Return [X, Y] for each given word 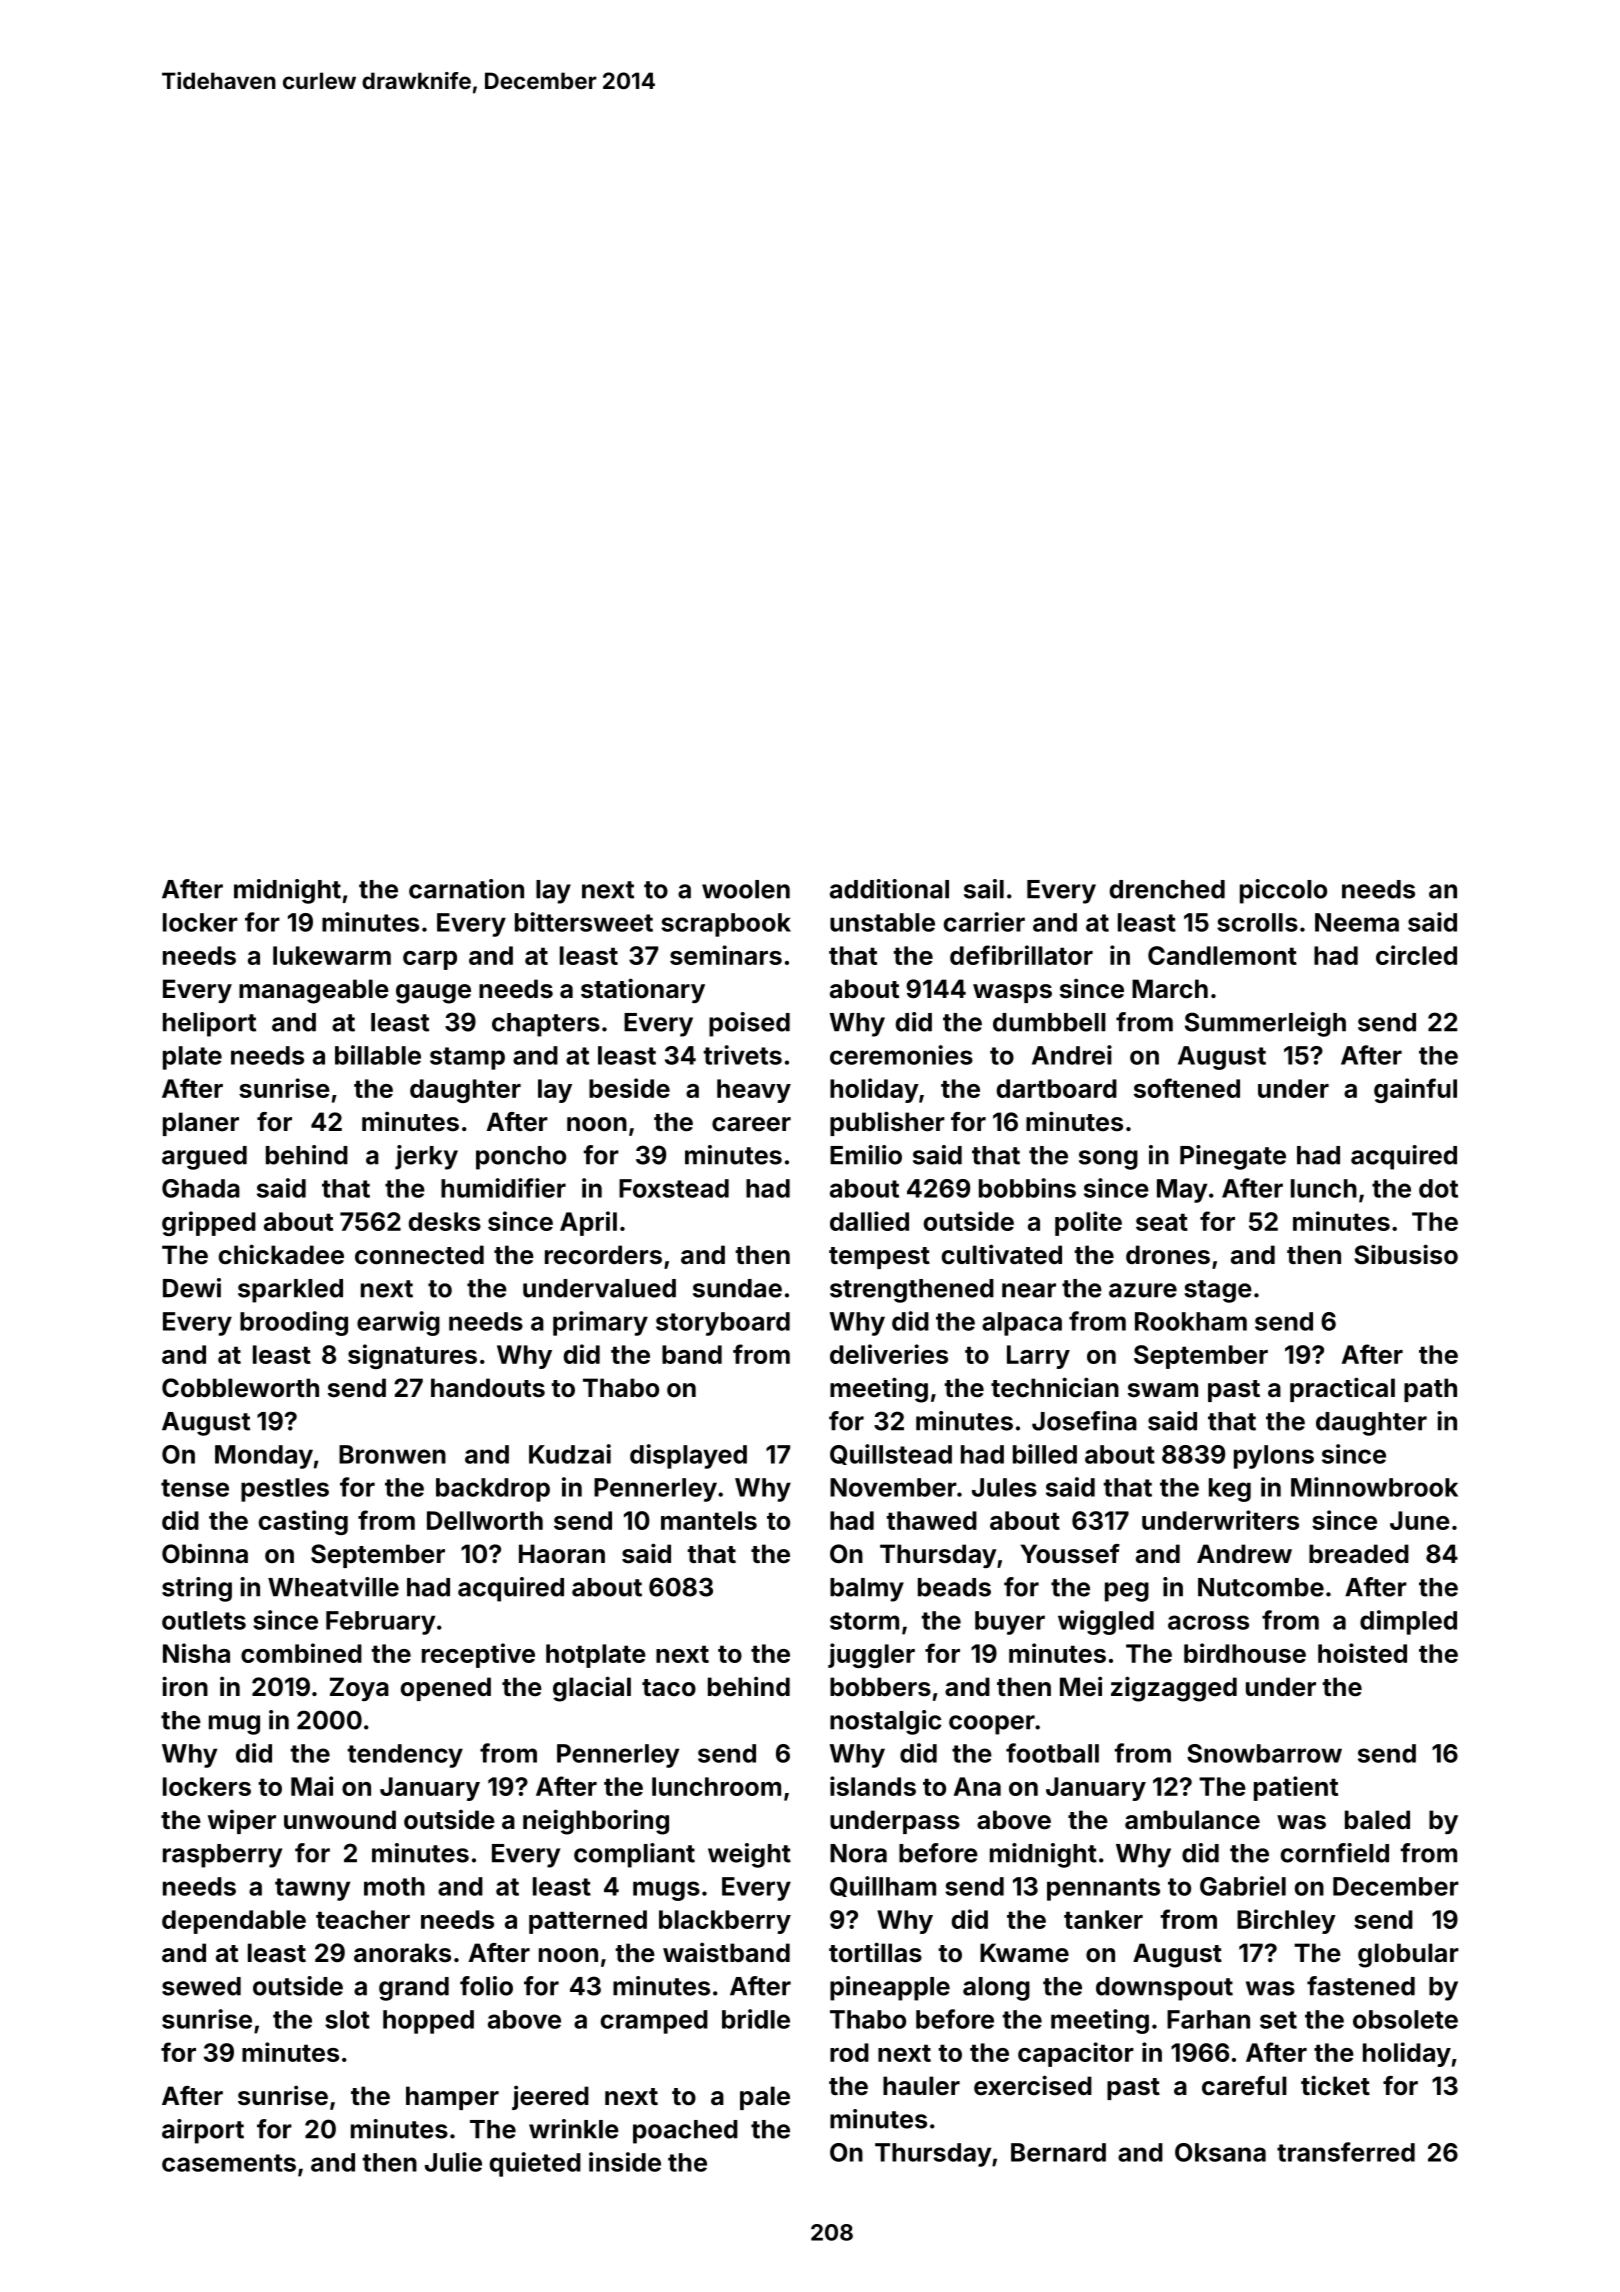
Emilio [866, 1155]
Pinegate [1233, 1157]
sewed [201, 1986]
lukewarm [332, 955]
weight [749, 1855]
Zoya [359, 1689]
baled [1377, 1820]
